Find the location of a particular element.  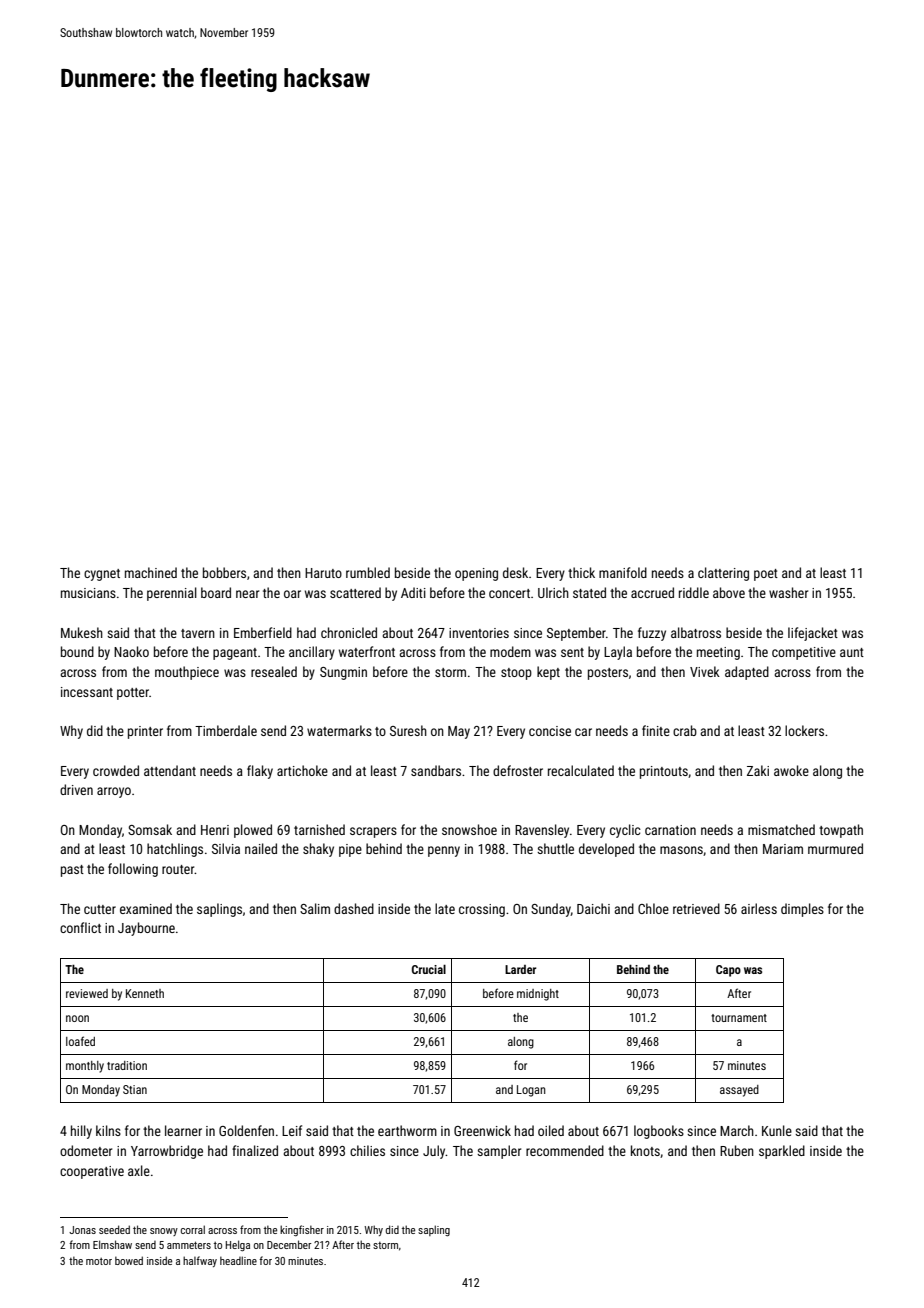

motor is located at coordinates (99, 1261).
